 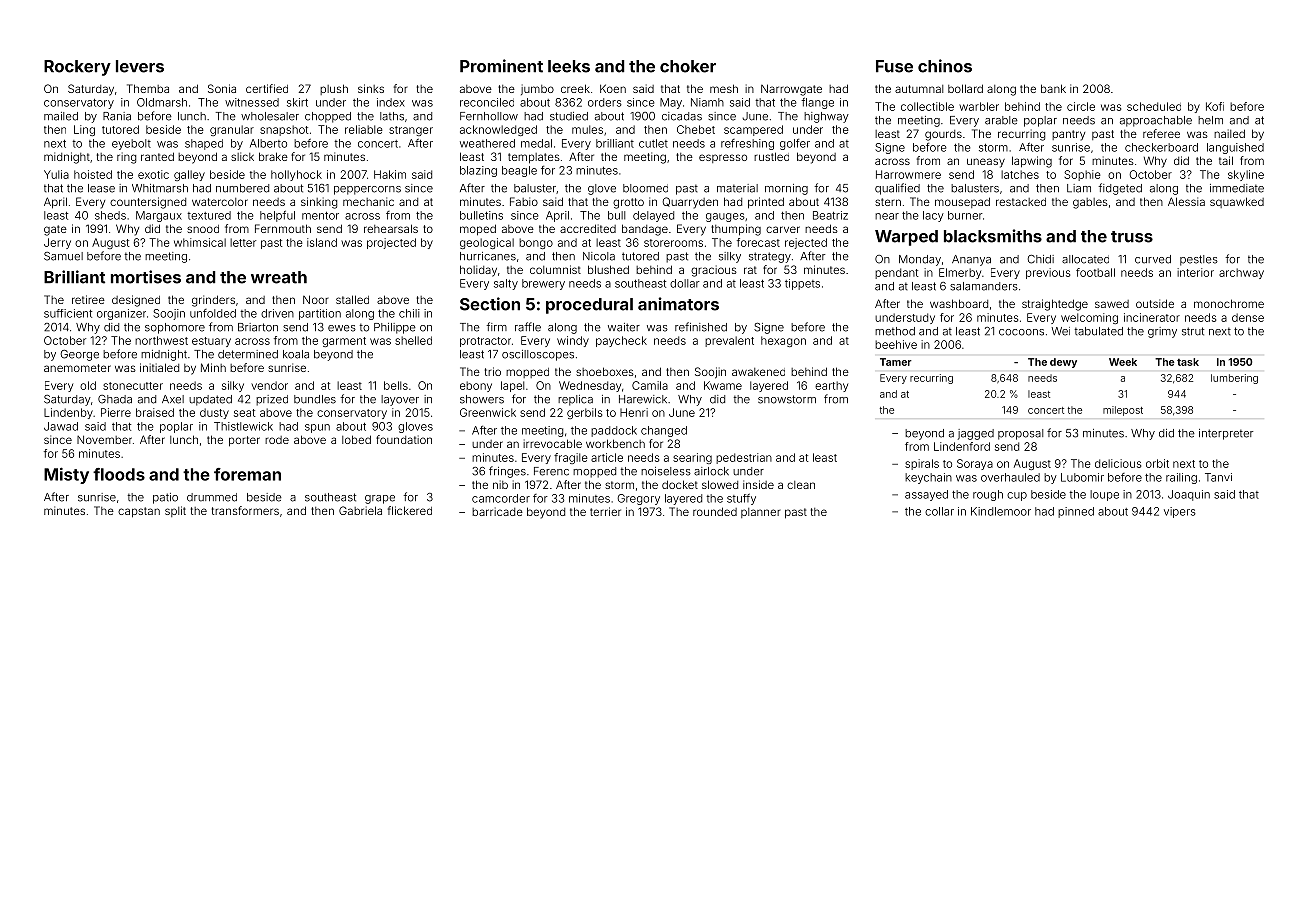 What do you see at coordinates (1241, 273) in the document?
I see `archway` at bounding box center [1241, 273].
